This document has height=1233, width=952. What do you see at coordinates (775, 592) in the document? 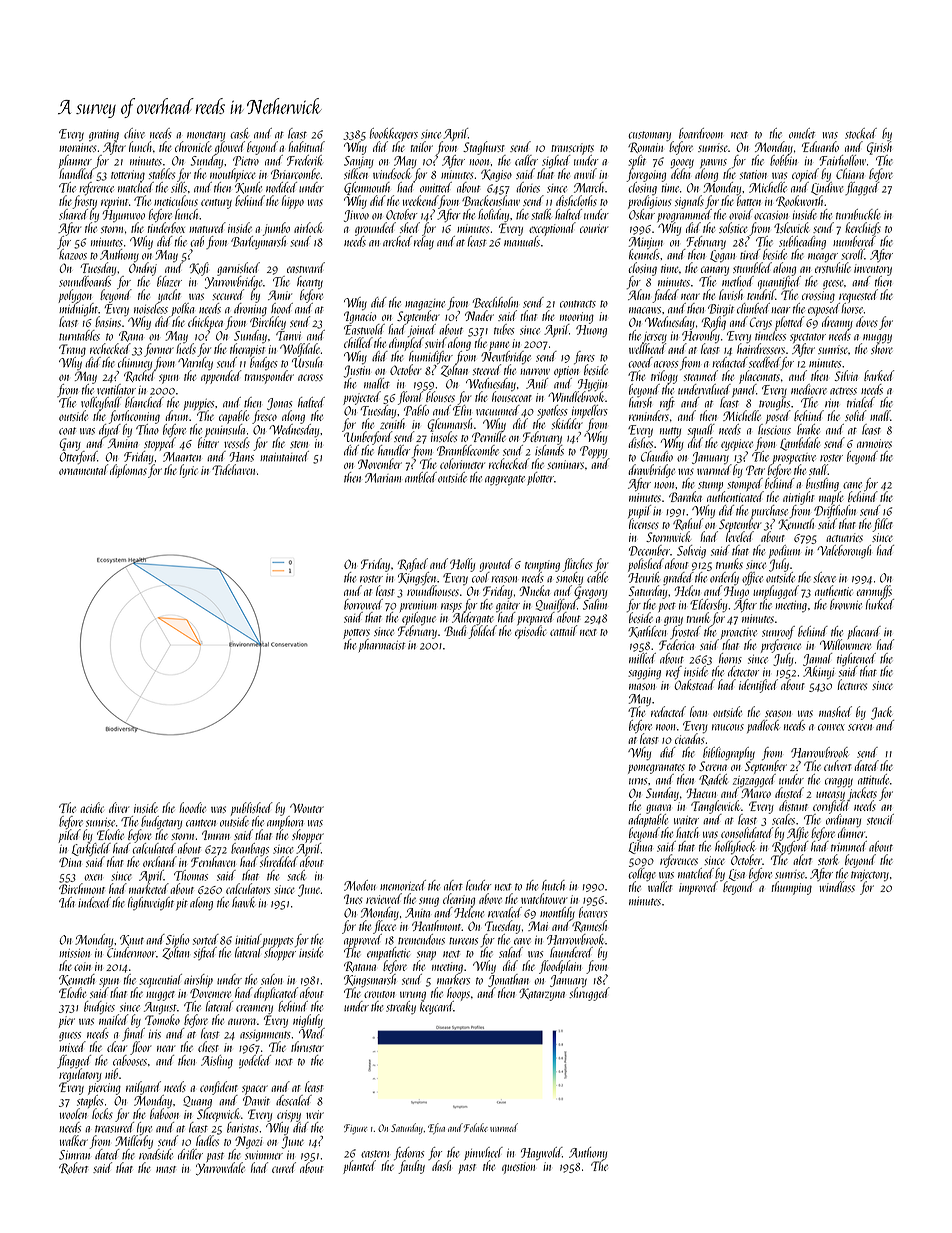
I see `unplugged` at bounding box center [775, 592].
